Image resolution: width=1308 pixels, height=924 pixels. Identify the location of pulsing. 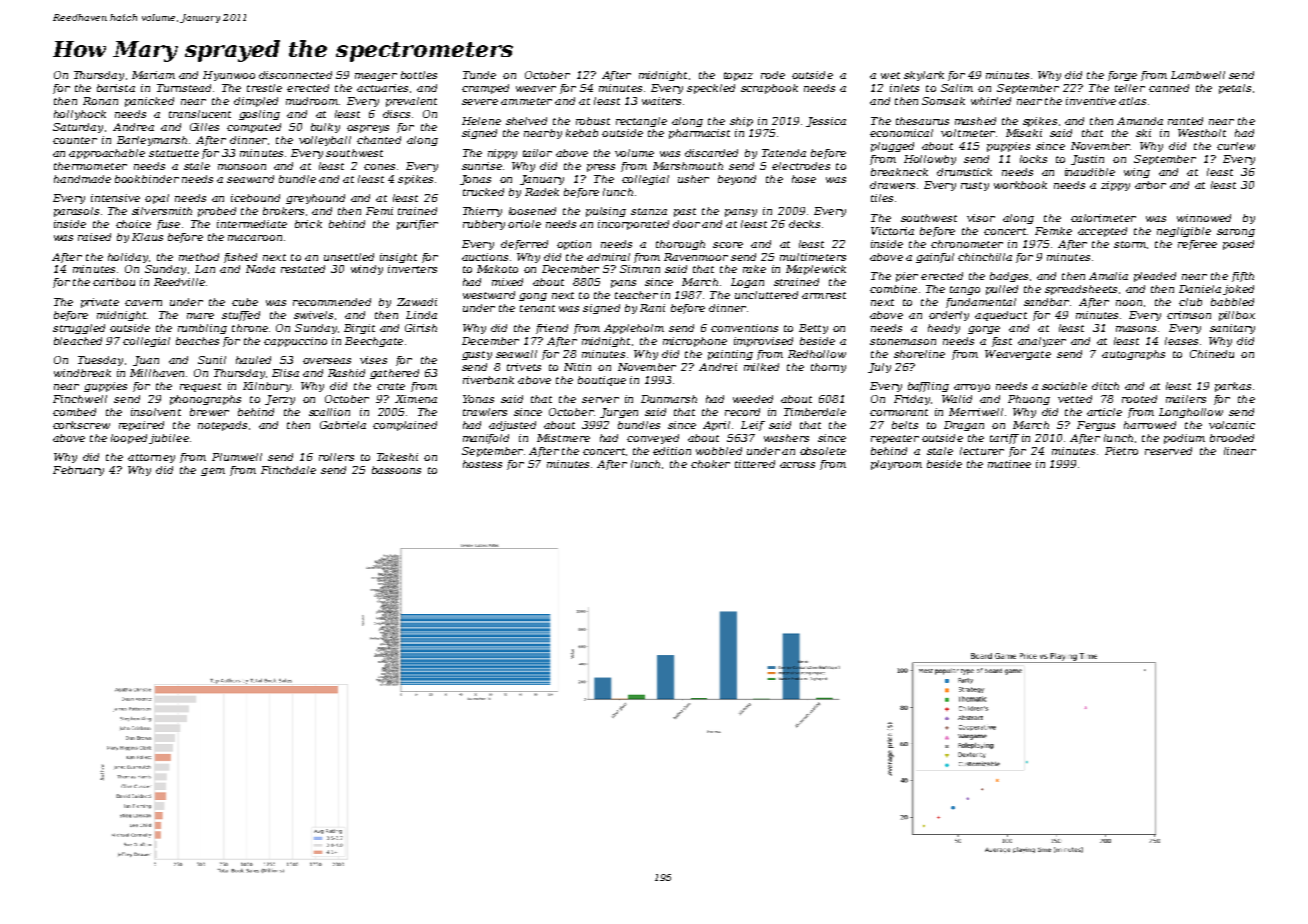
(606, 212).
